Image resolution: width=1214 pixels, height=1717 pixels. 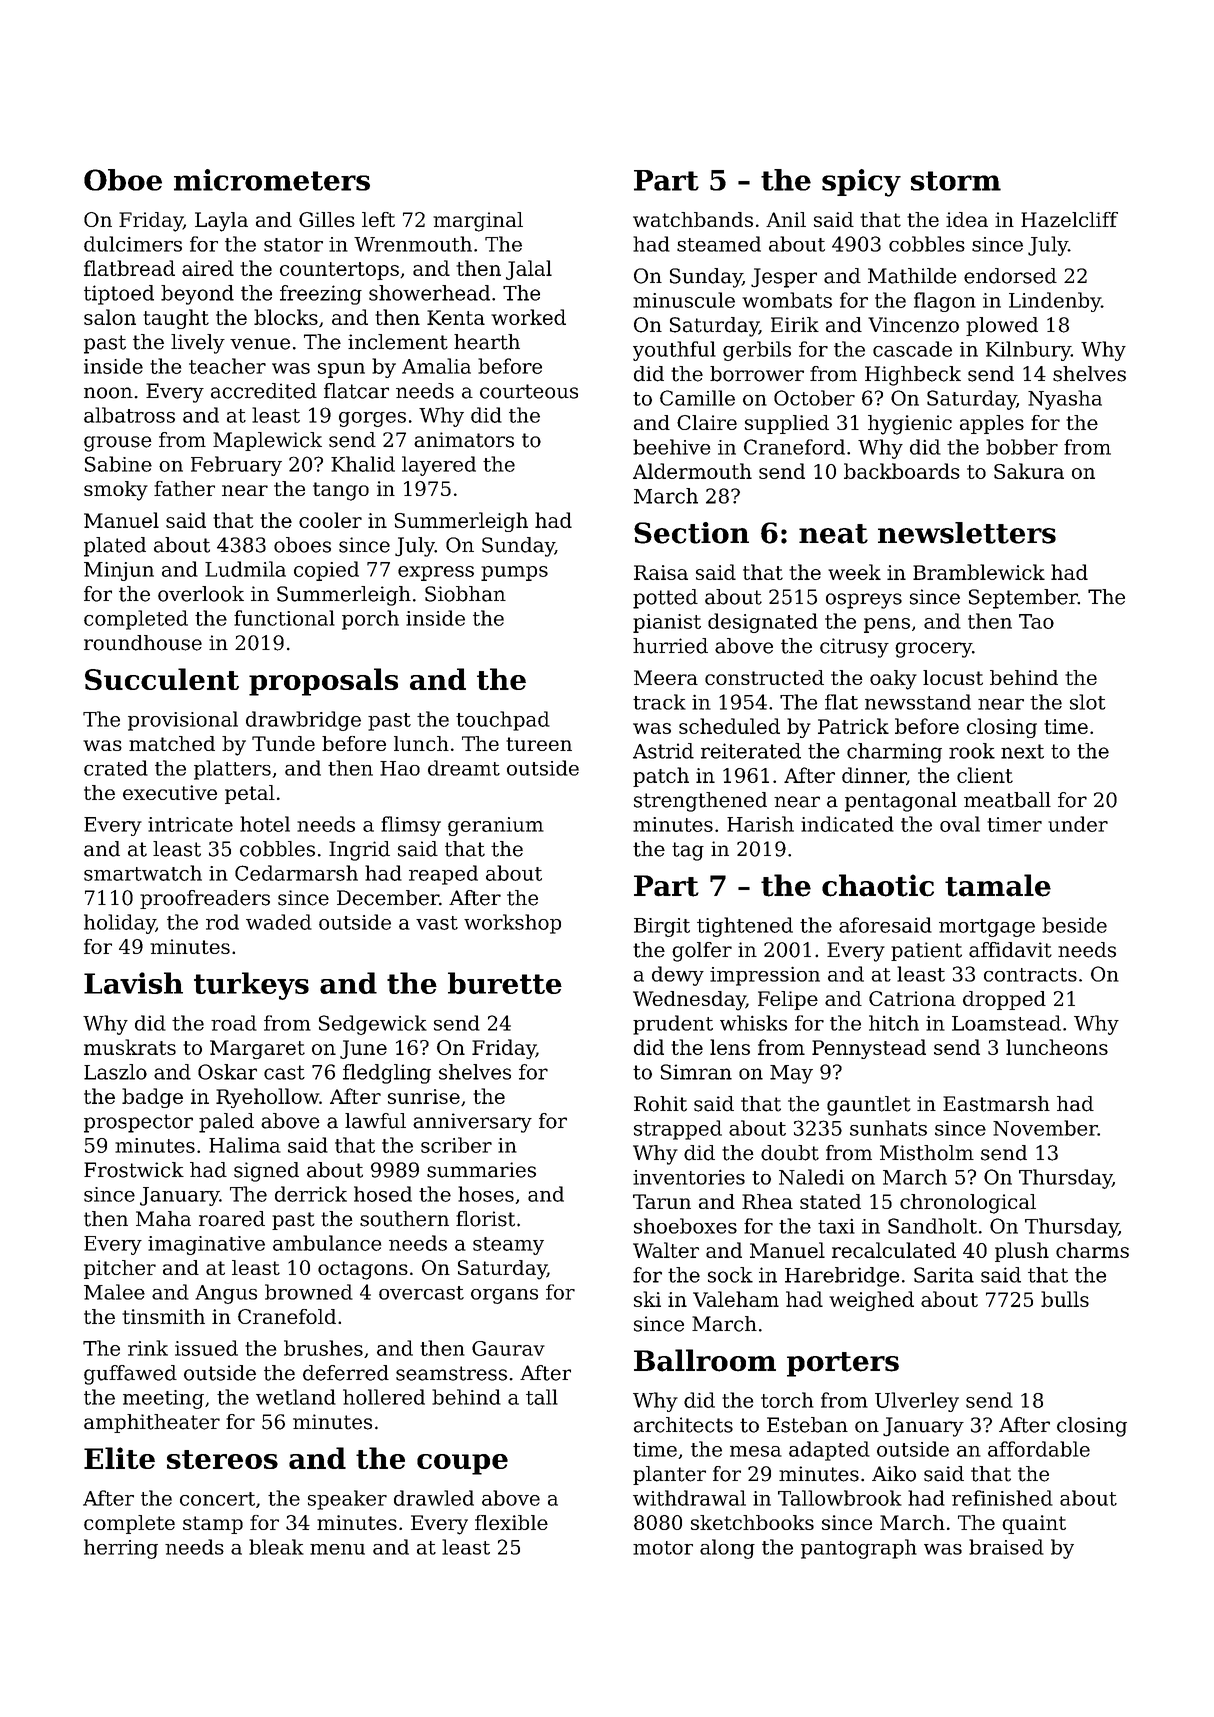 I want to click on Elite, so click(x=119, y=1458).
